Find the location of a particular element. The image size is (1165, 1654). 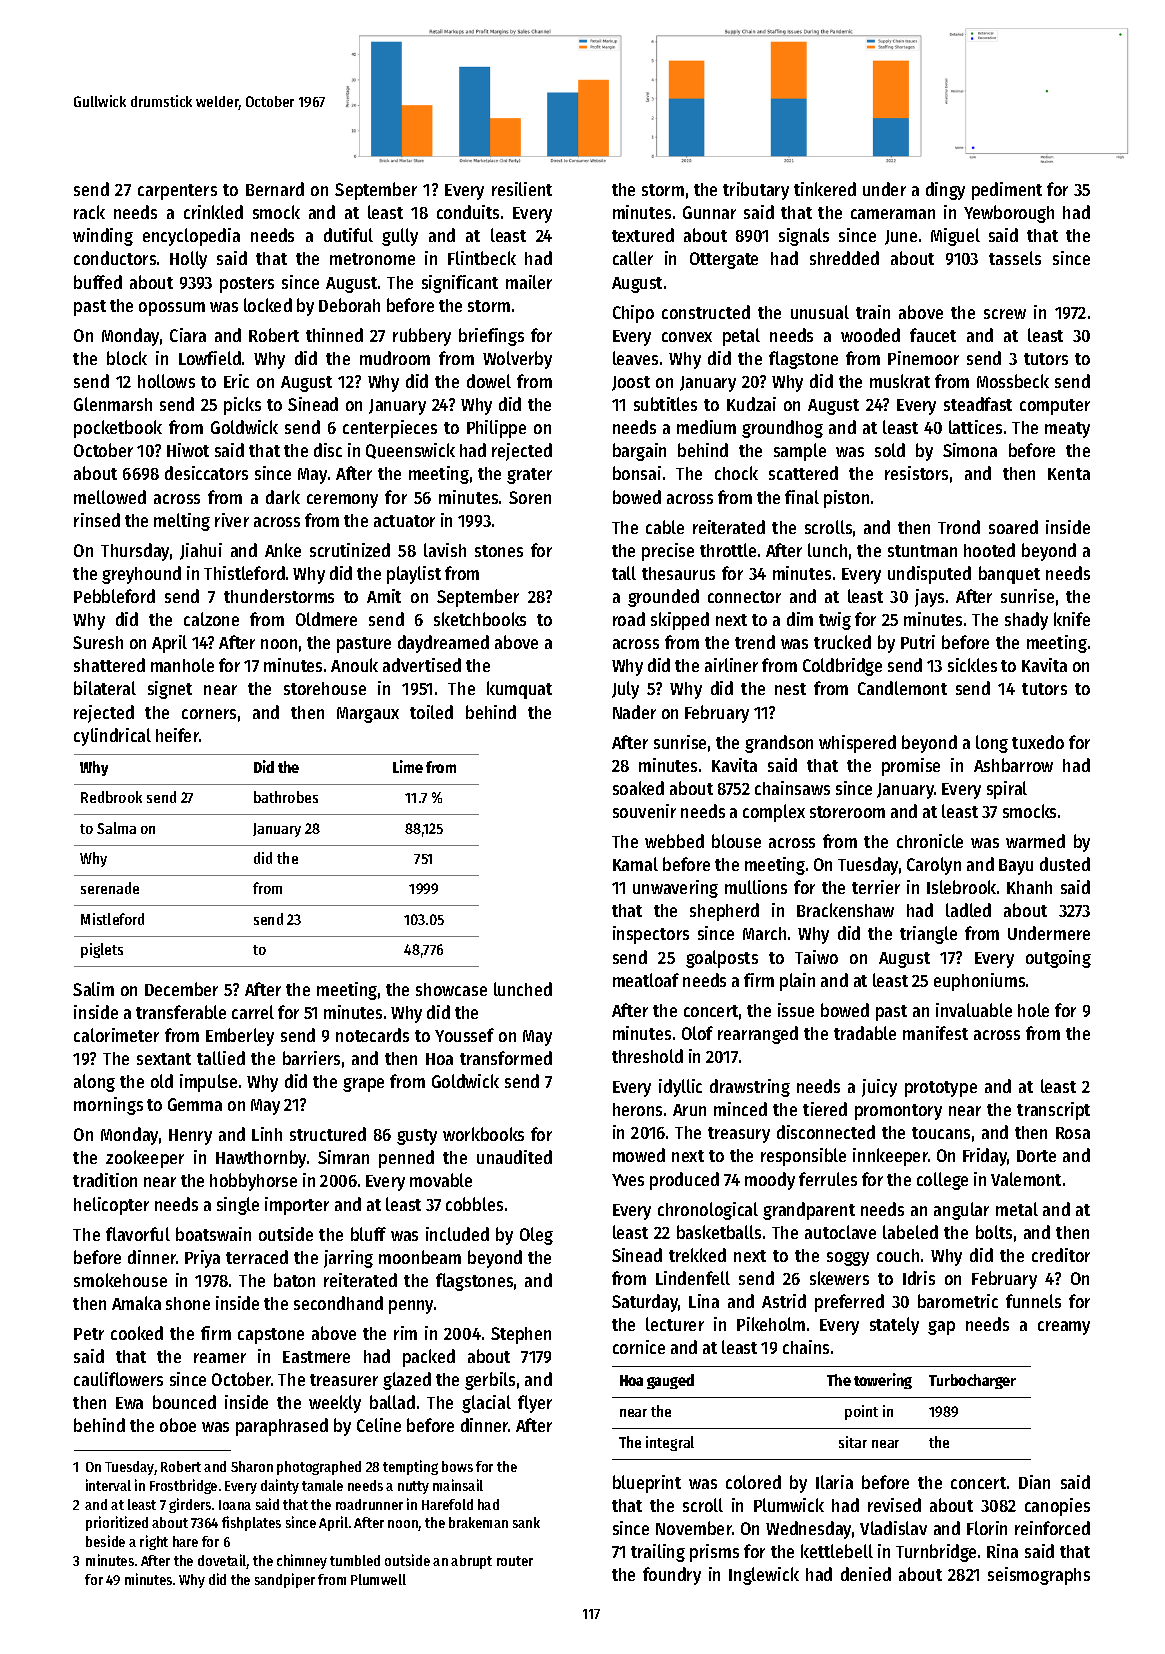

dutiful is located at coordinates (348, 235).
